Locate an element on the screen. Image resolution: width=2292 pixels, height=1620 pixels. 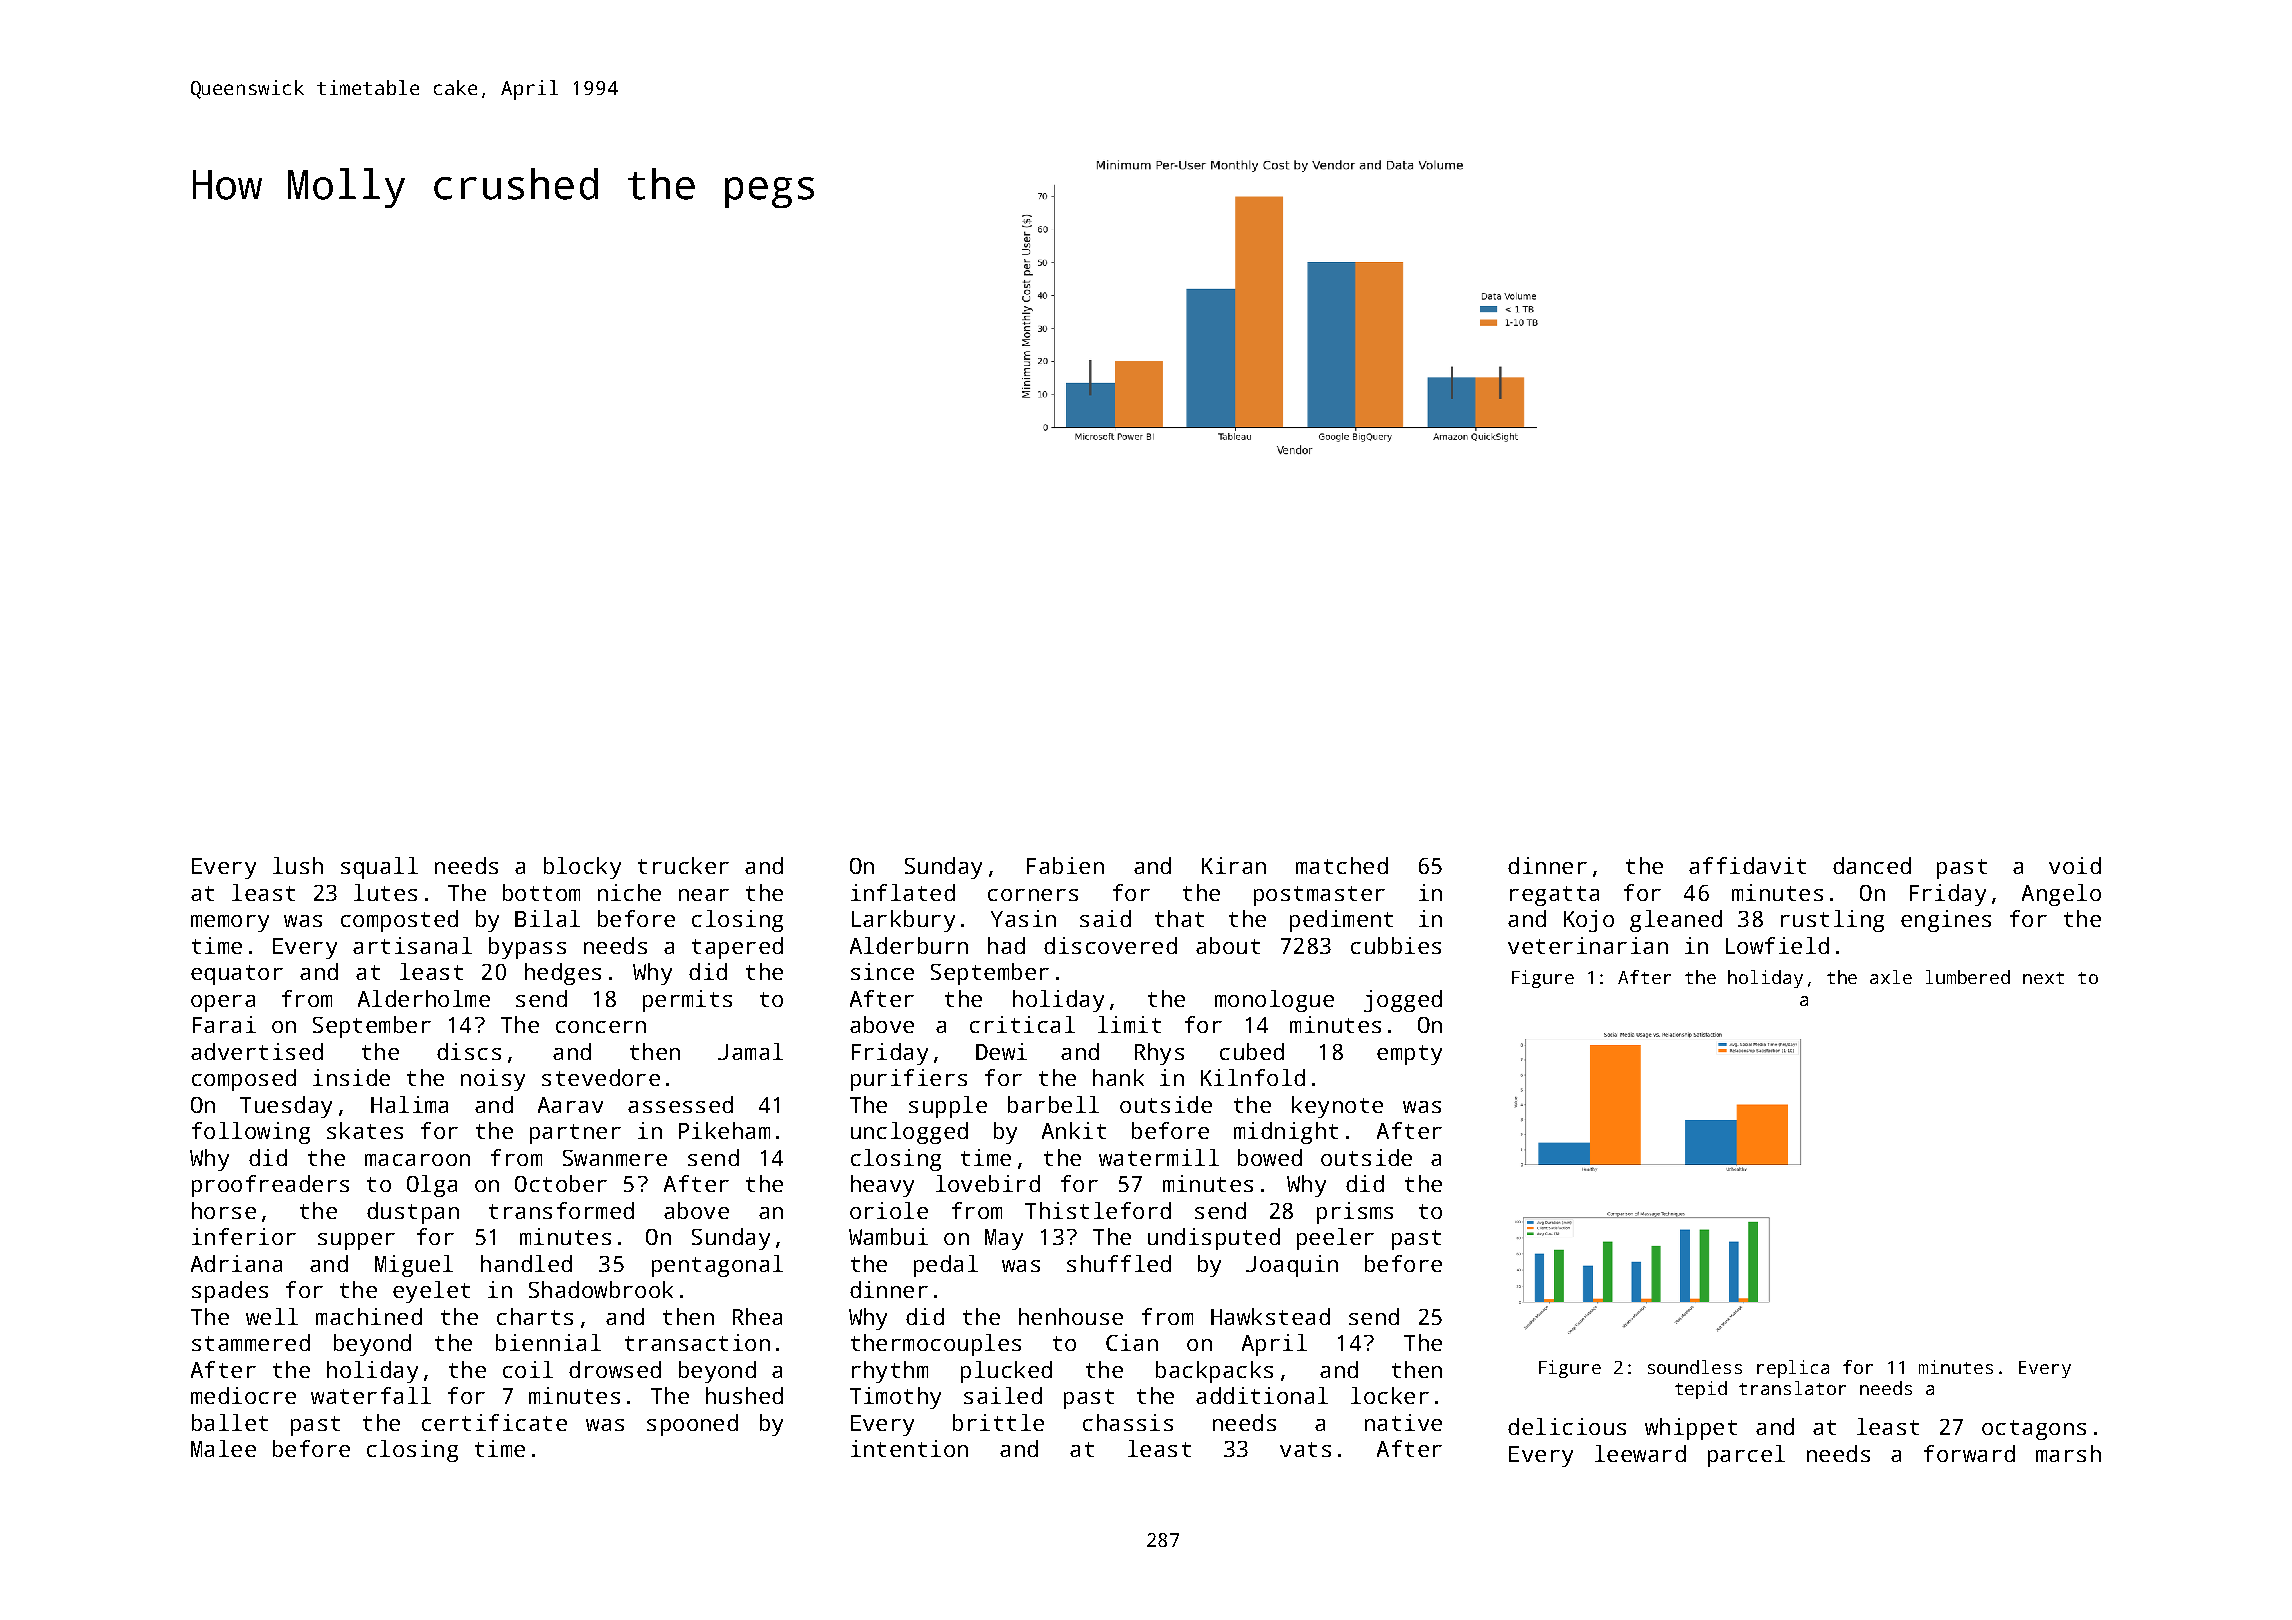
Malee is located at coordinates (223, 1448).
